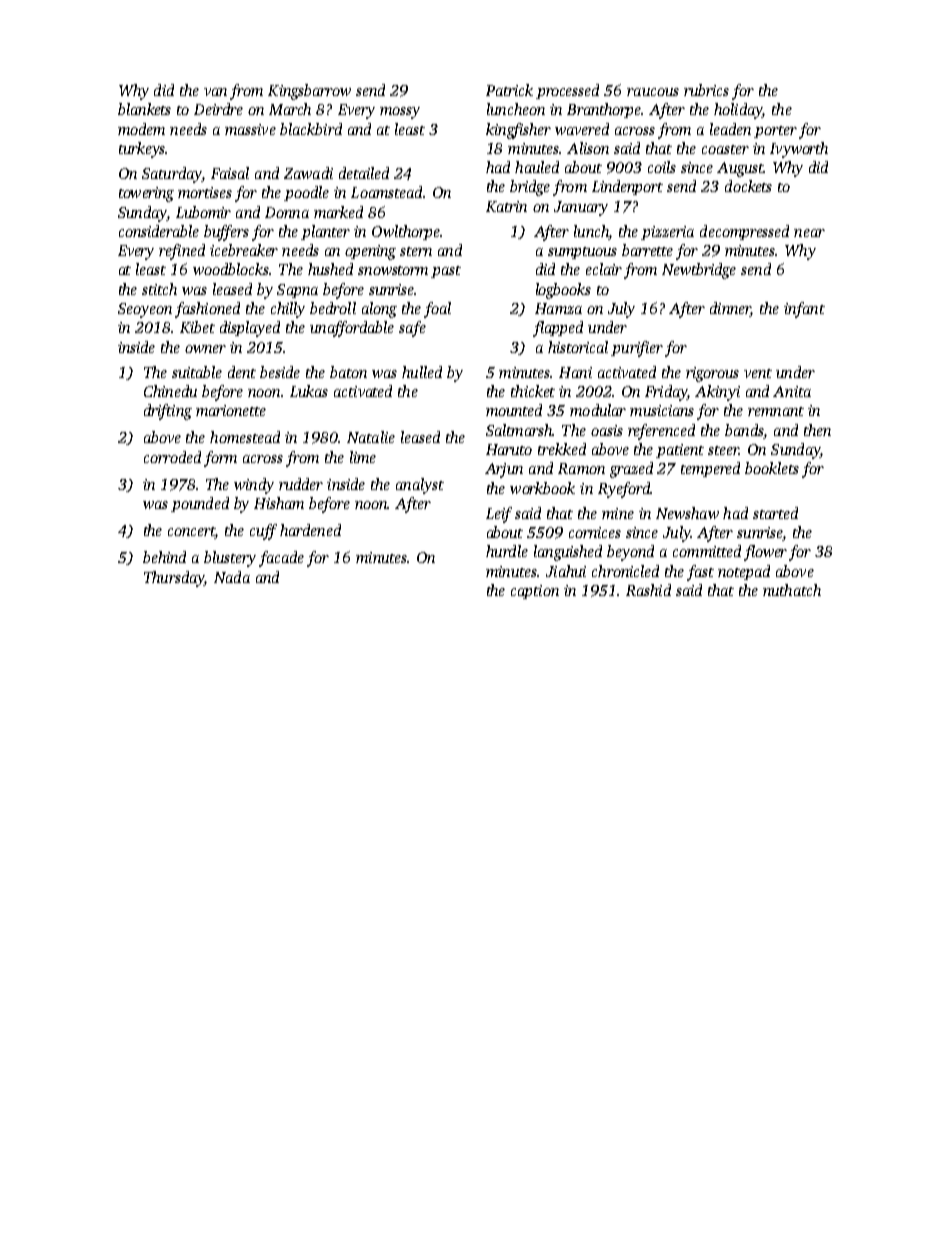 The image size is (952, 1233). Describe the element at coordinates (509, 90) in the screenshot. I see `Patrick` at that location.
